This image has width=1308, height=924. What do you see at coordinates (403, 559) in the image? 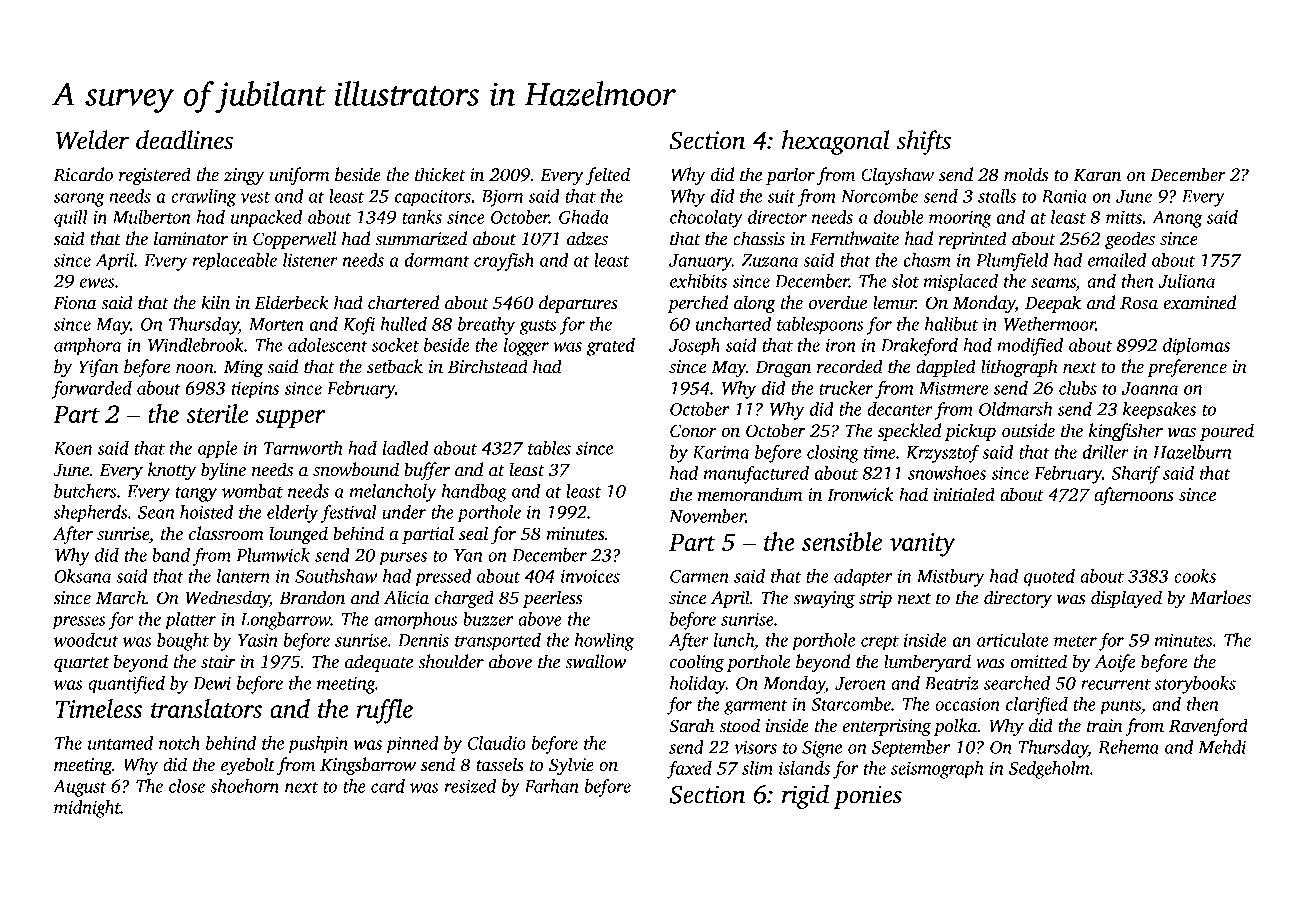
I see `purses` at bounding box center [403, 559].
